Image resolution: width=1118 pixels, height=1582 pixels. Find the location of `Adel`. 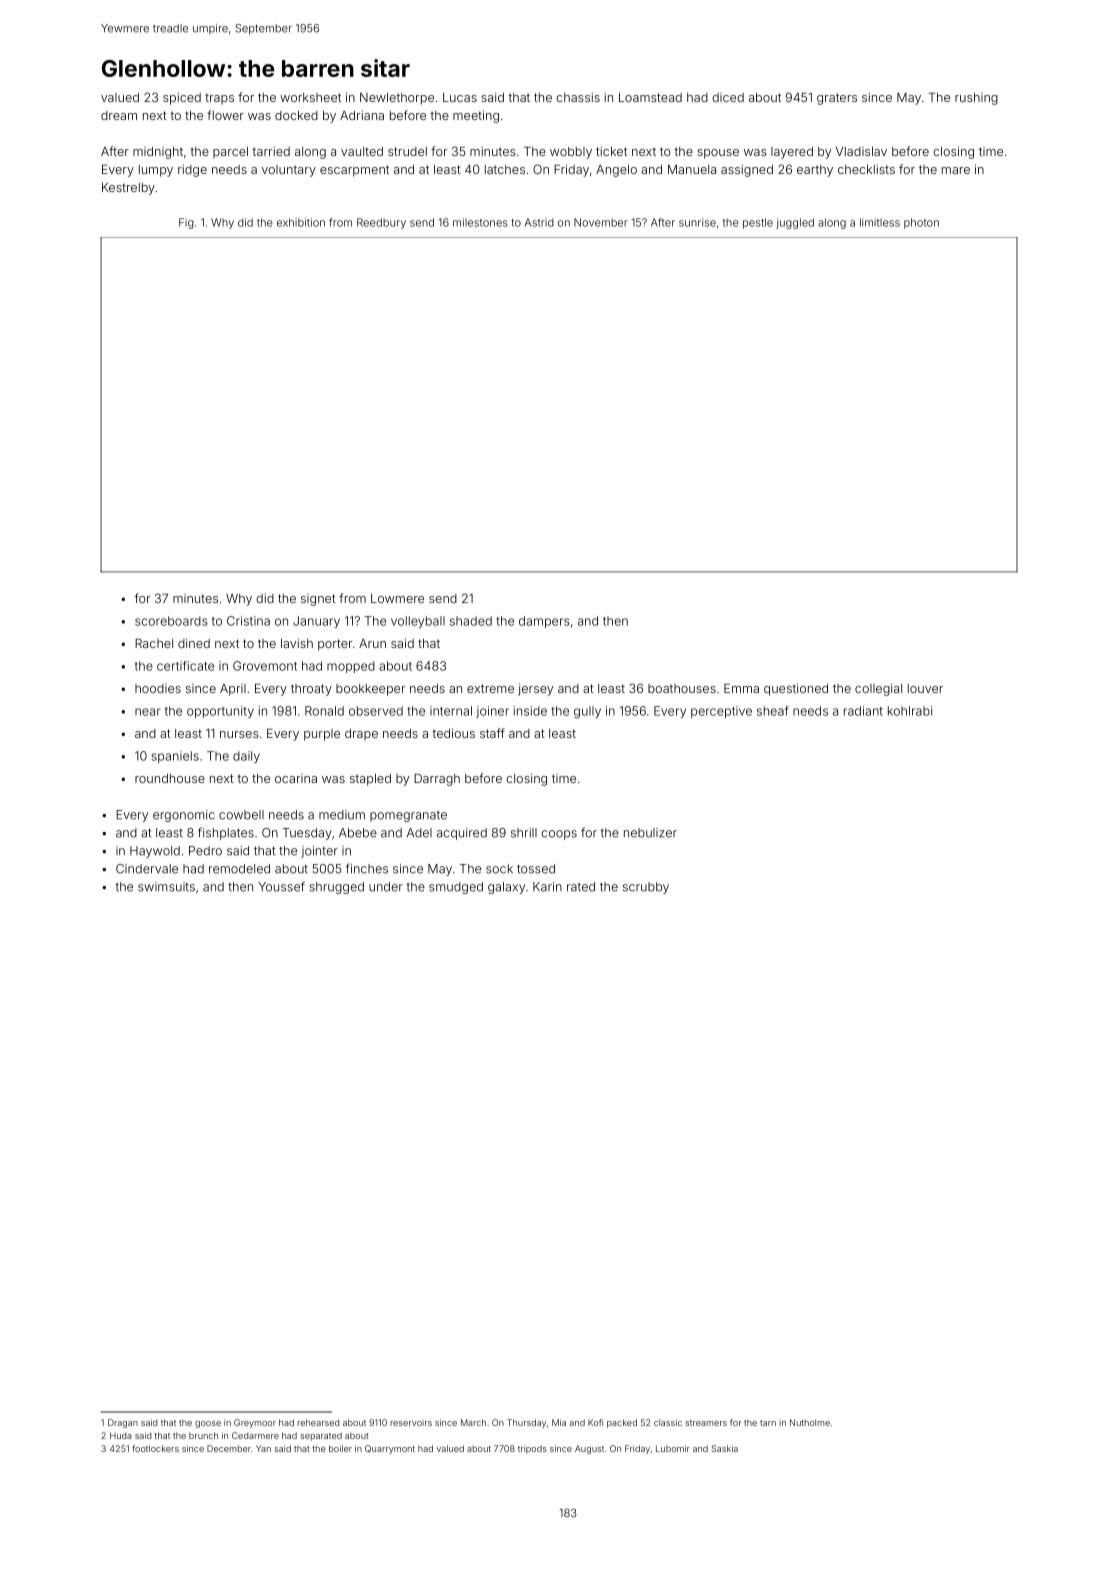

Adel is located at coordinates (419, 833).
